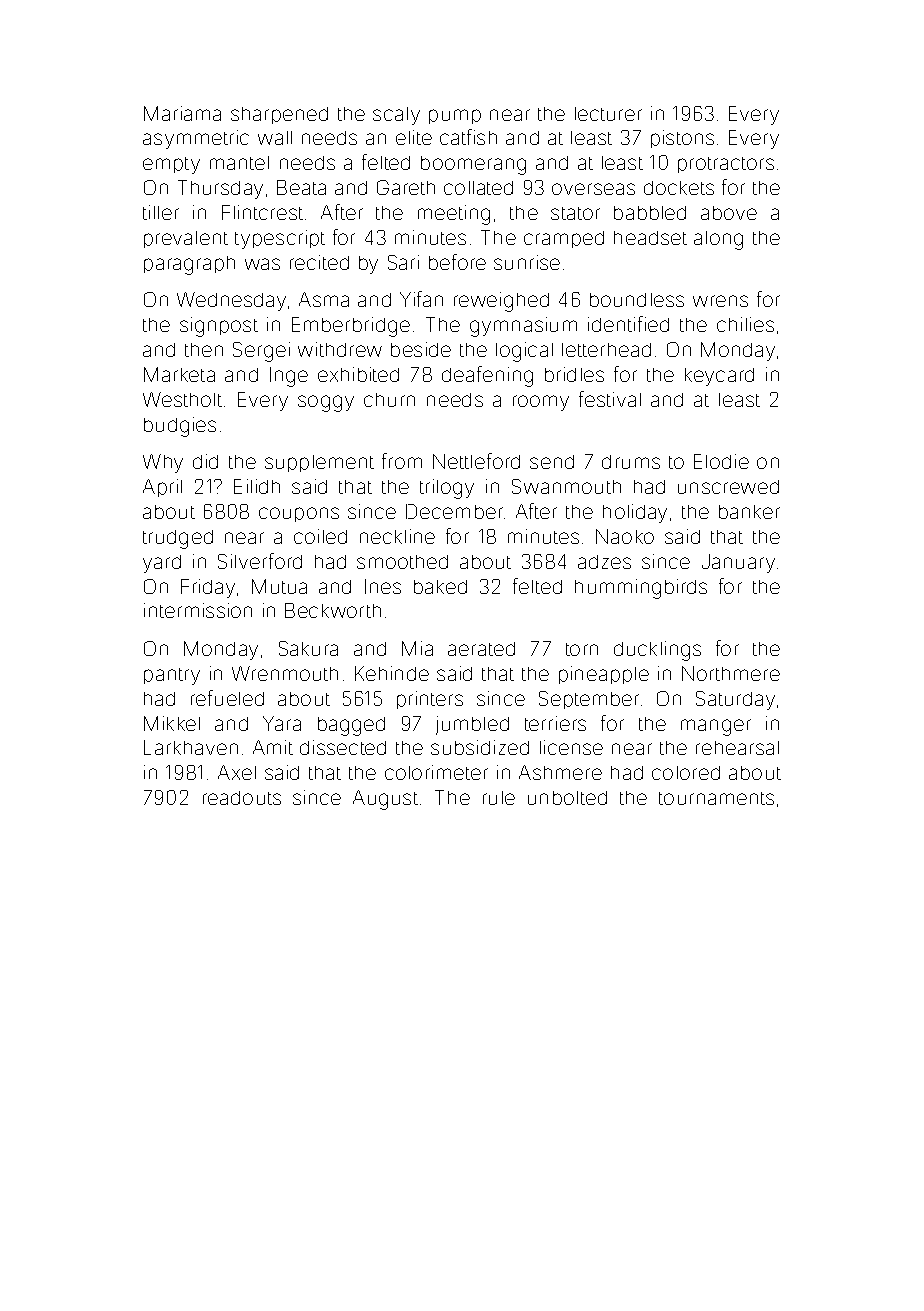  What do you see at coordinates (402, 461) in the screenshot?
I see `from` at bounding box center [402, 461].
